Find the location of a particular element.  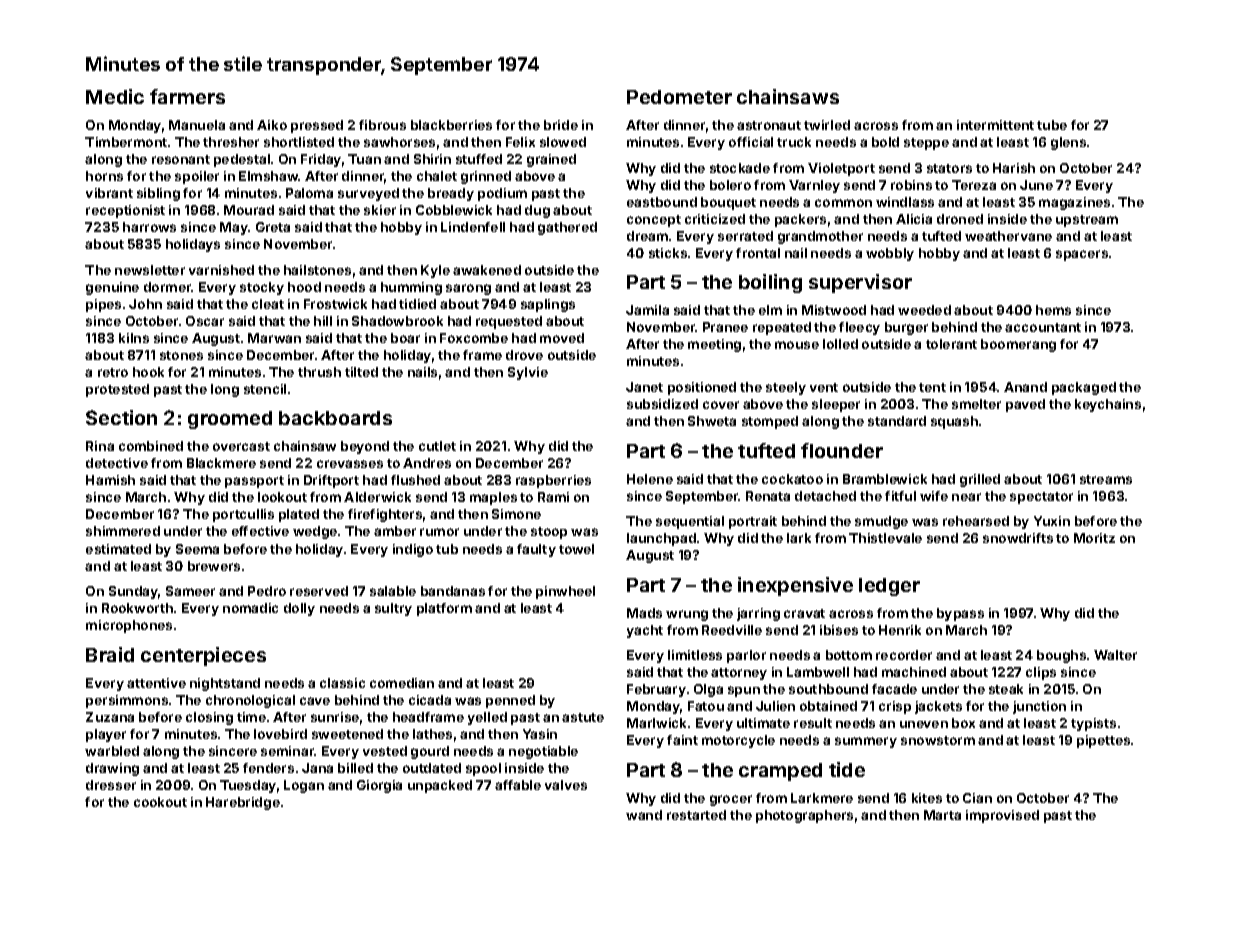

Medic is located at coordinates (115, 96).
